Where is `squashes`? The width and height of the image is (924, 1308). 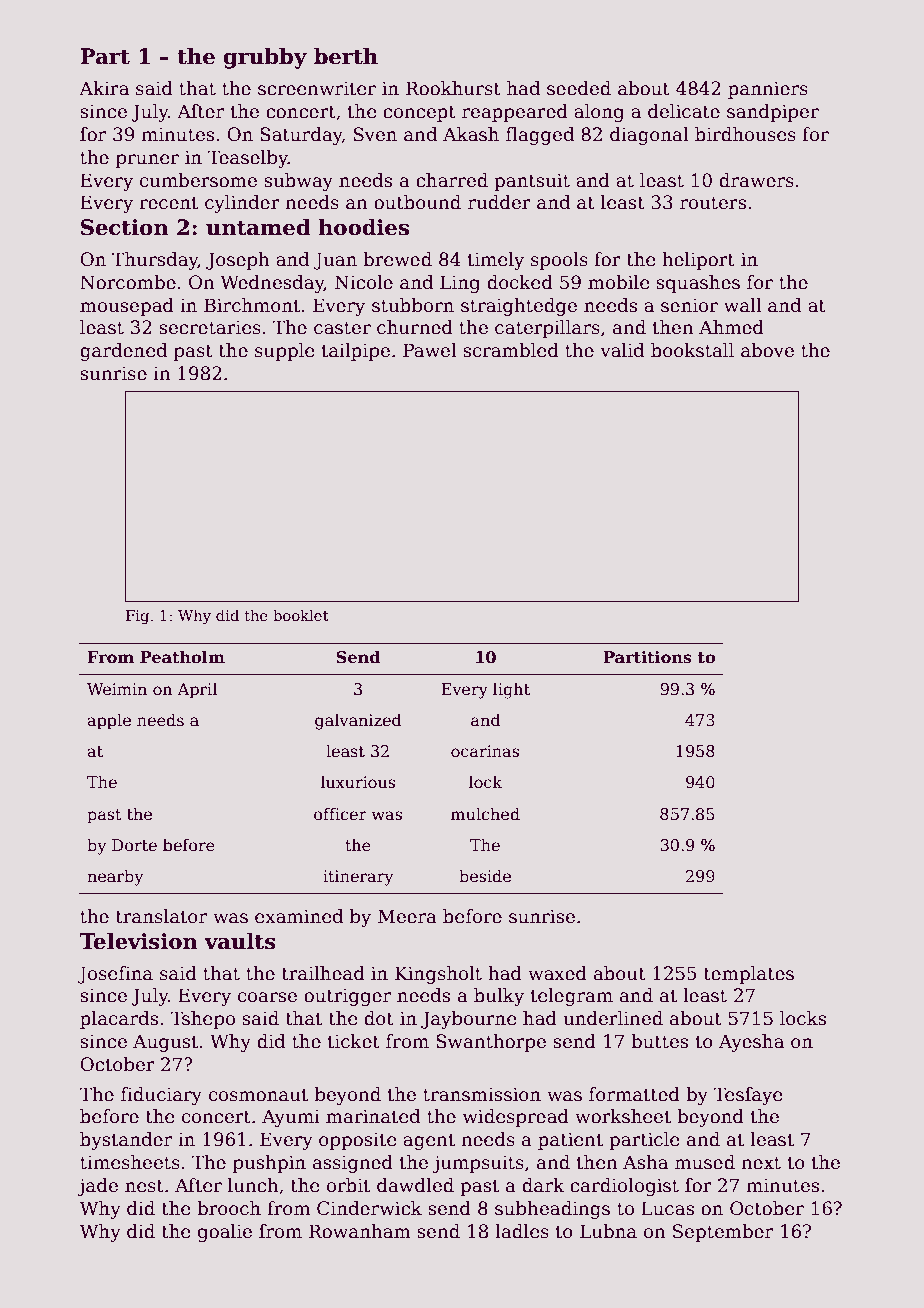 squashes is located at coordinates (698, 284).
